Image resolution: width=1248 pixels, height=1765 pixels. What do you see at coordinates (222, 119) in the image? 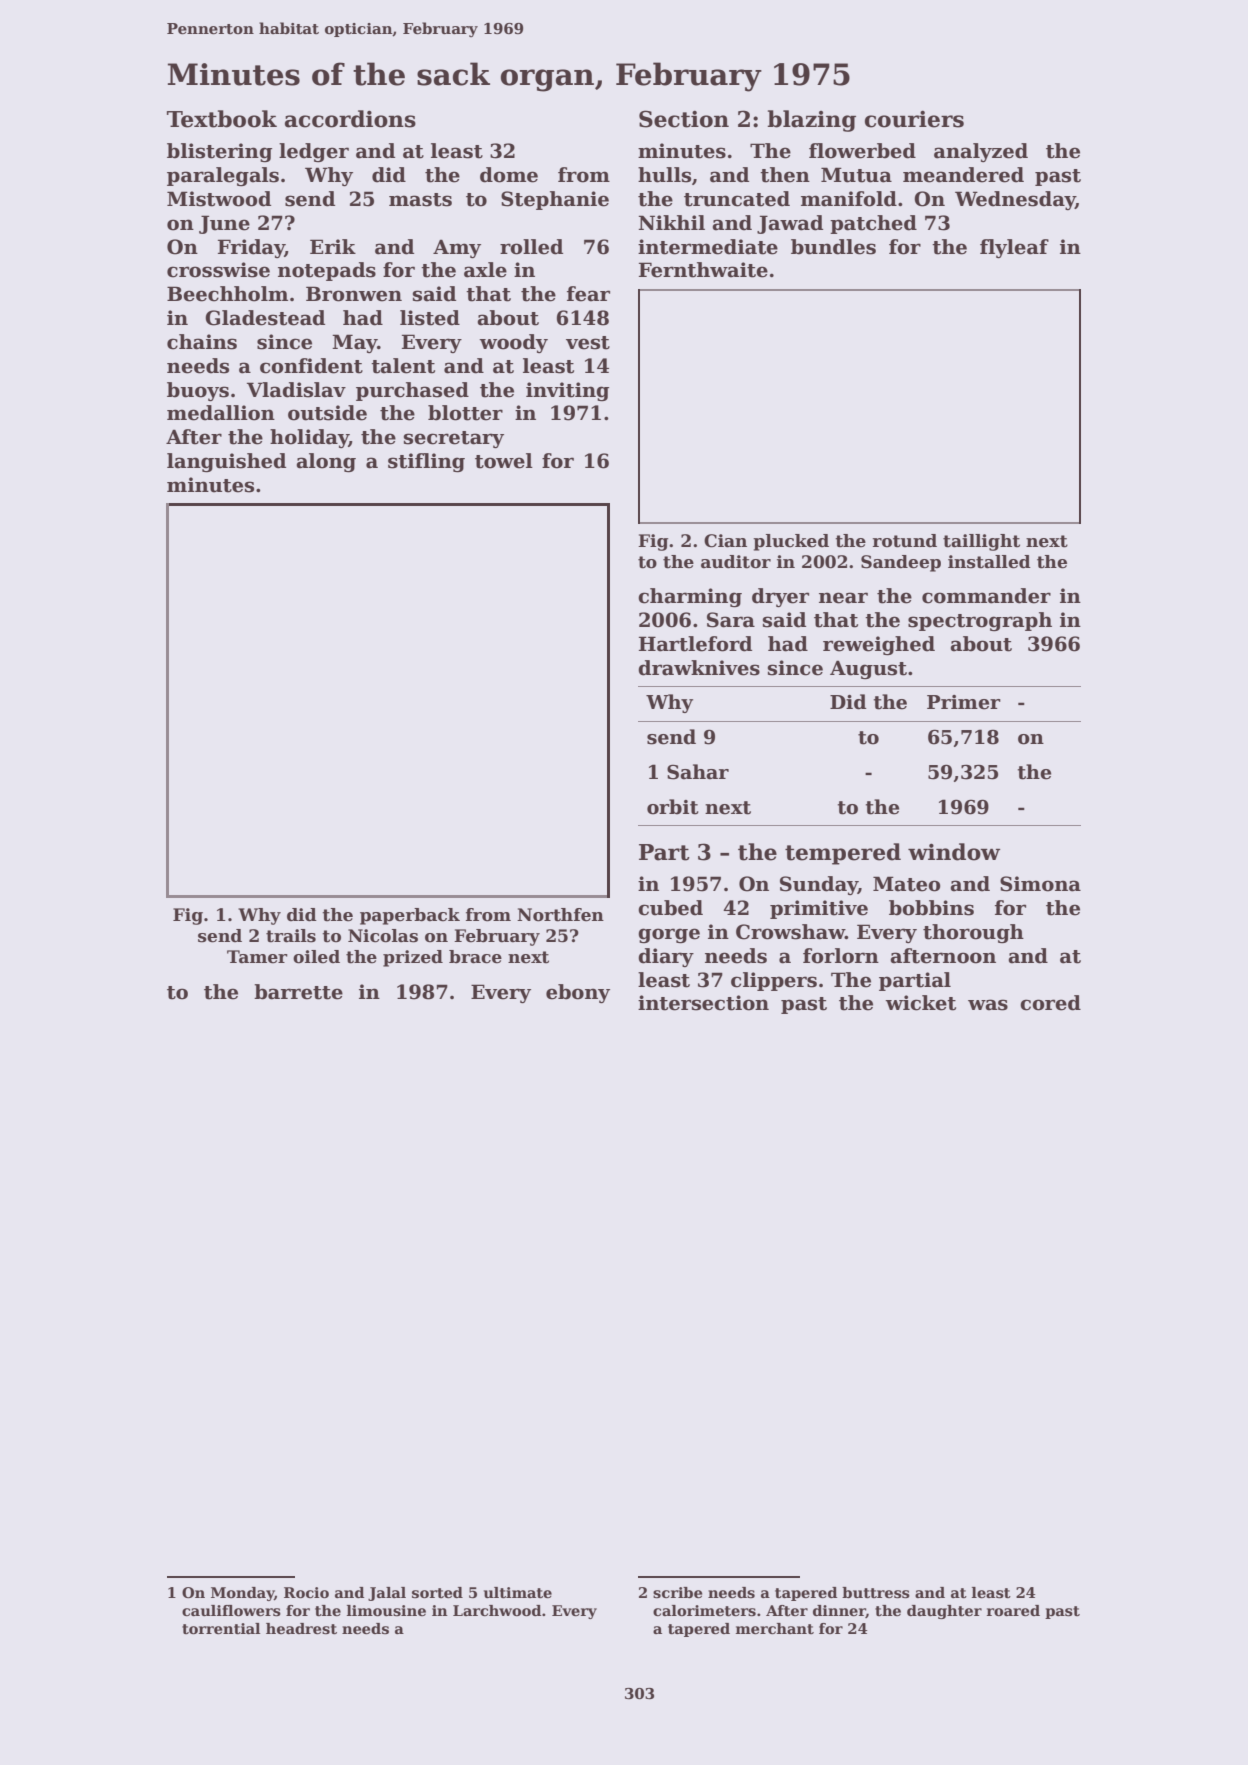
I see `Textbook` at bounding box center [222, 119].
